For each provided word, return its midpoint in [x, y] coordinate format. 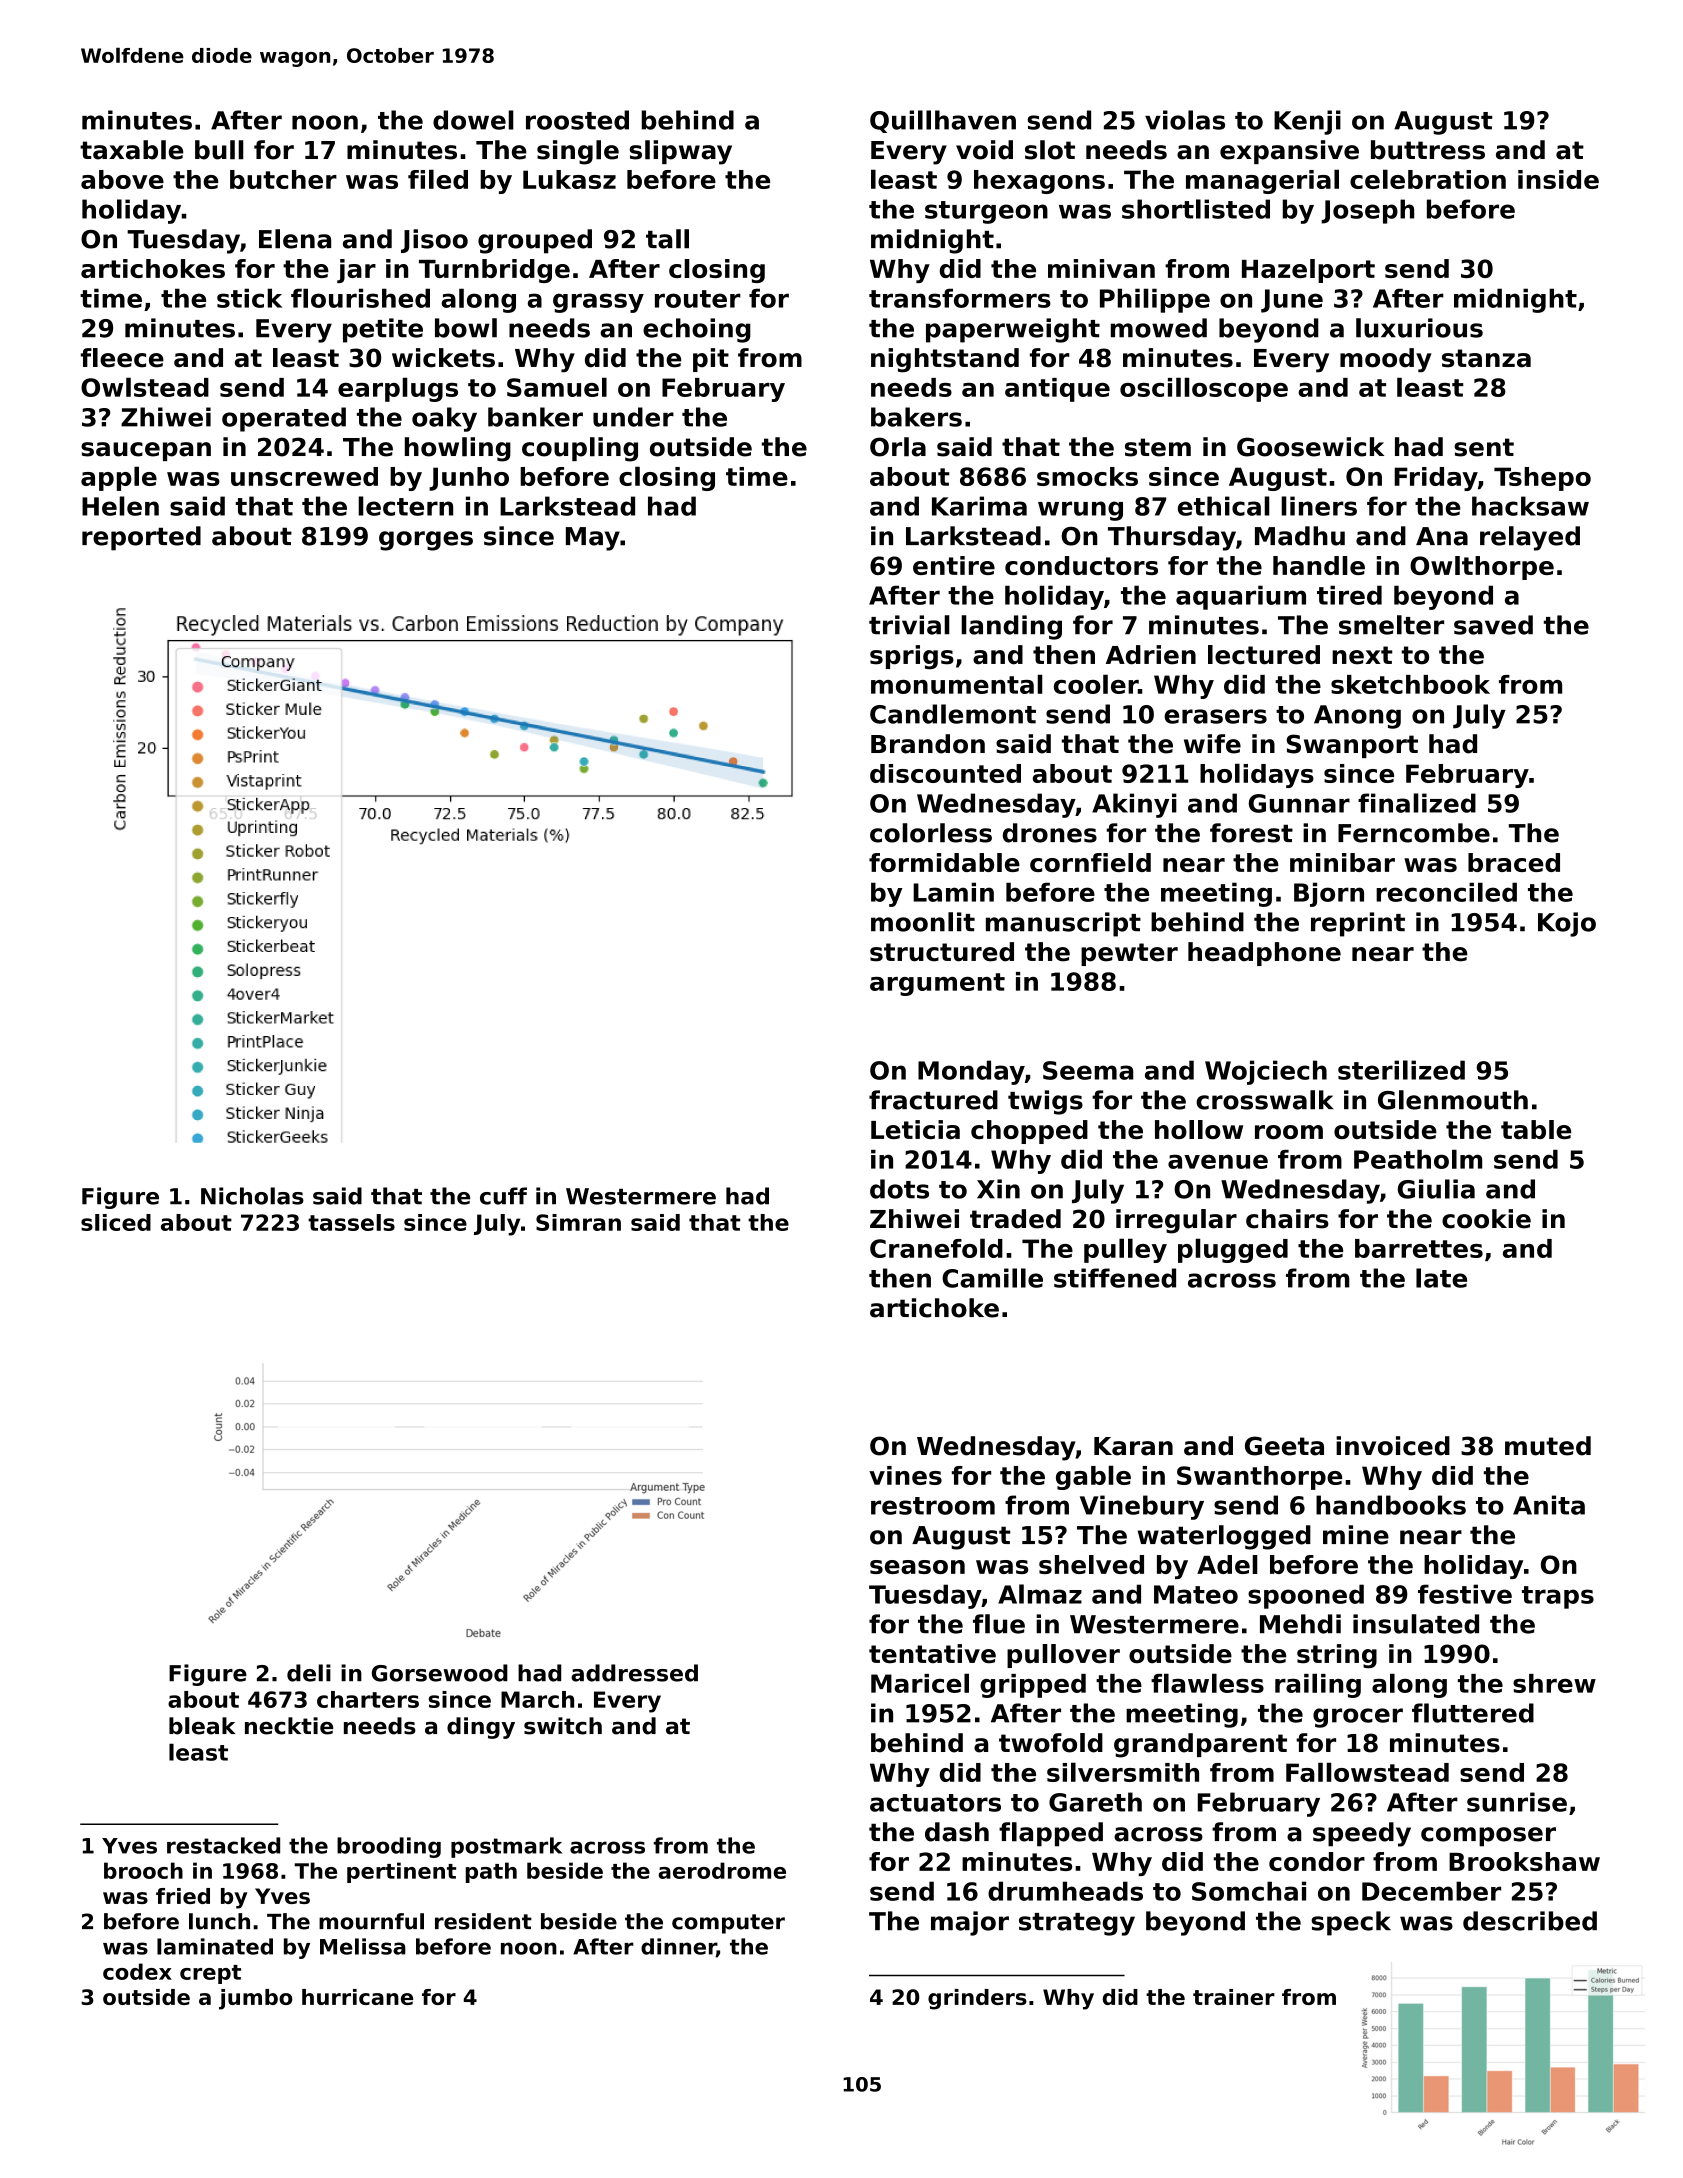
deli [309, 1673]
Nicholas [252, 1196]
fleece [122, 358]
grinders [977, 1999]
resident [483, 1921]
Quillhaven [943, 121]
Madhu [1300, 536]
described [1530, 1921]
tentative [932, 1654]
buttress [1428, 150]
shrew [1554, 1683]
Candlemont [953, 714]
